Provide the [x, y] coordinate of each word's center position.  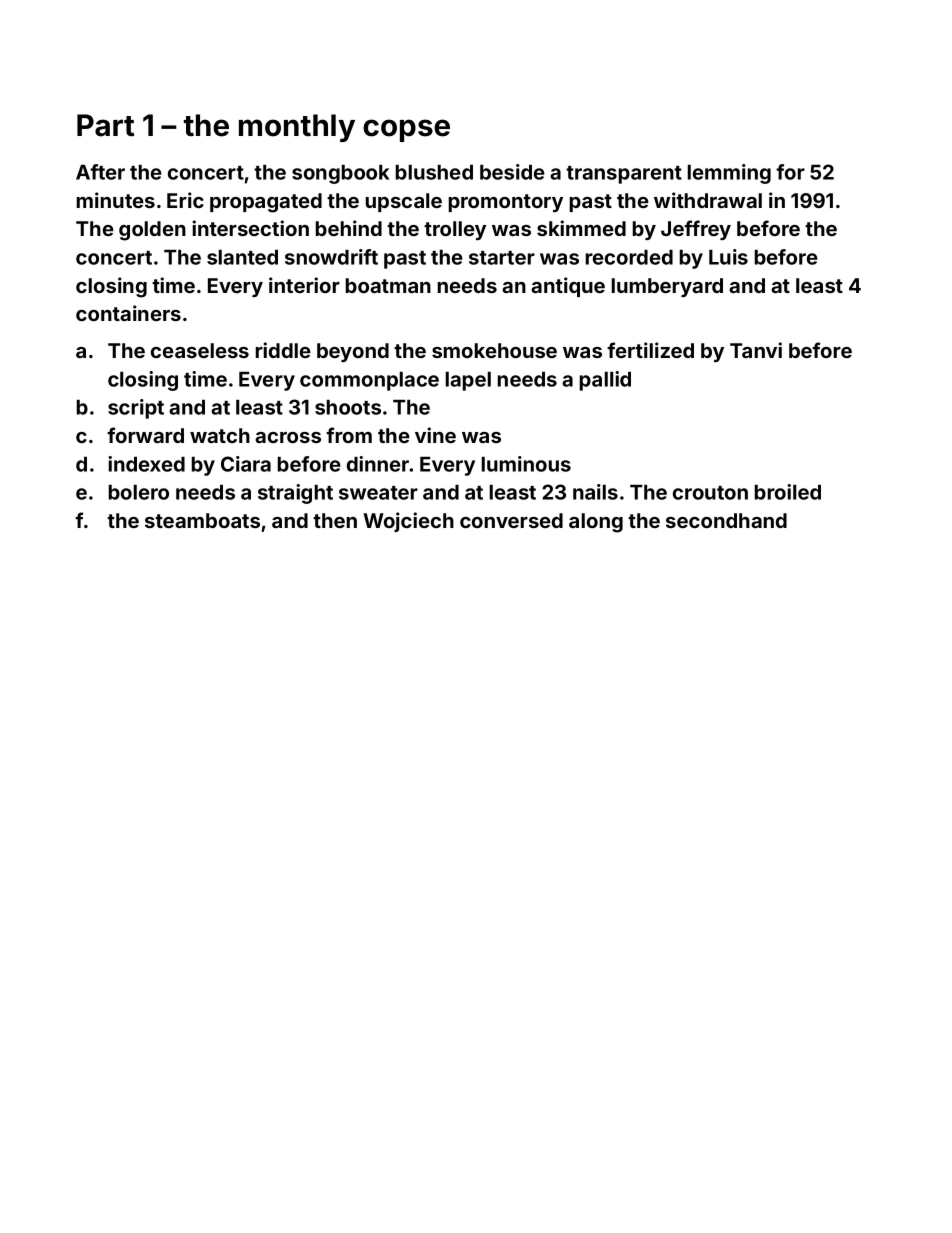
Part [105, 125]
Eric [185, 200]
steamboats [202, 520]
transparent [624, 175]
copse [406, 130]
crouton [710, 493]
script [136, 409]
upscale [404, 202]
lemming [729, 174]
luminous [526, 464]
